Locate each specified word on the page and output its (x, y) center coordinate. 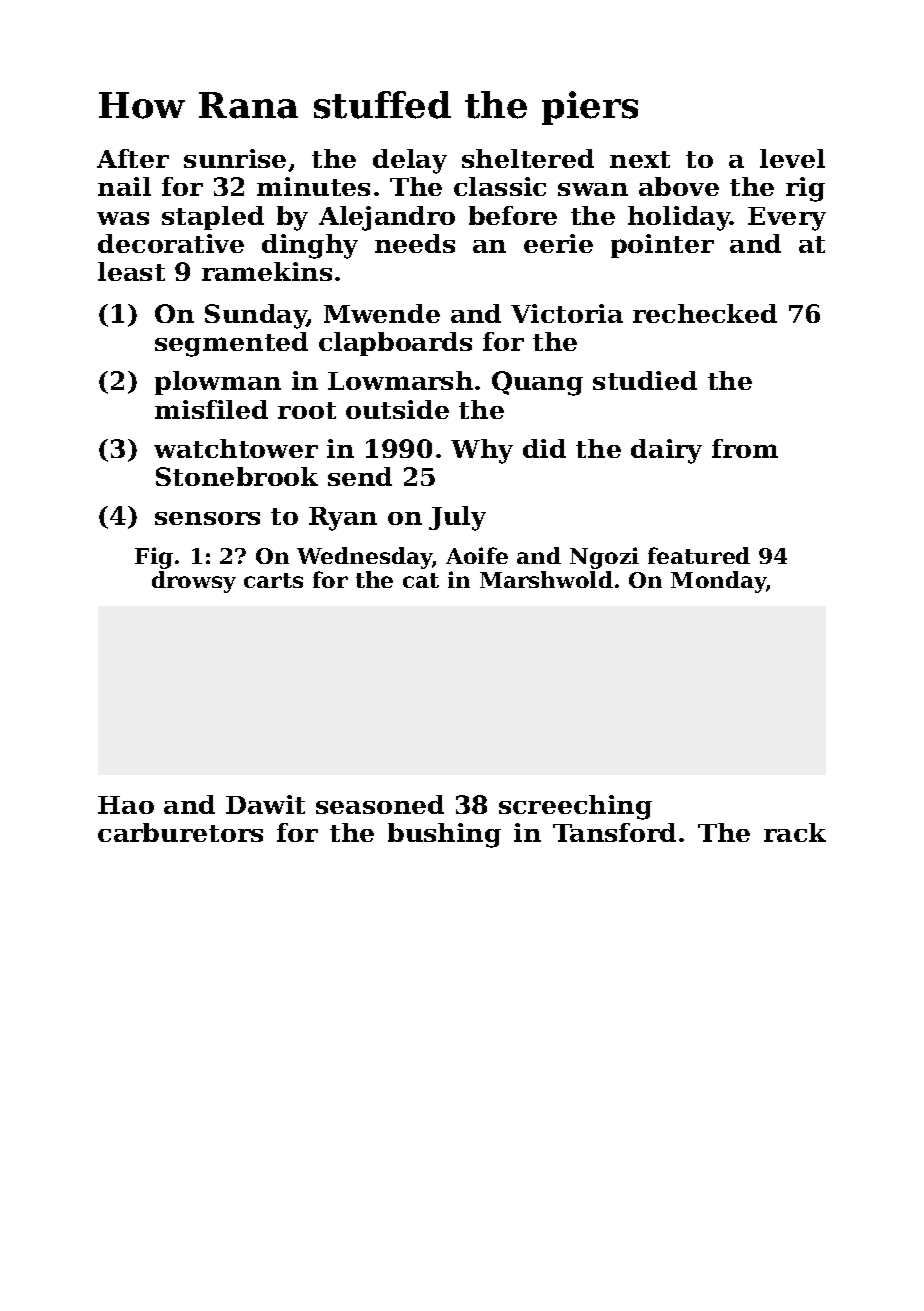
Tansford (614, 832)
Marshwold (546, 579)
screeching (575, 807)
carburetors (180, 832)
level (792, 158)
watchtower (236, 448)
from (745, 448)
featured (699, 555)
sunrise (235, 158)
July (457, 518)
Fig (154, 558)
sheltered (528, 158)
